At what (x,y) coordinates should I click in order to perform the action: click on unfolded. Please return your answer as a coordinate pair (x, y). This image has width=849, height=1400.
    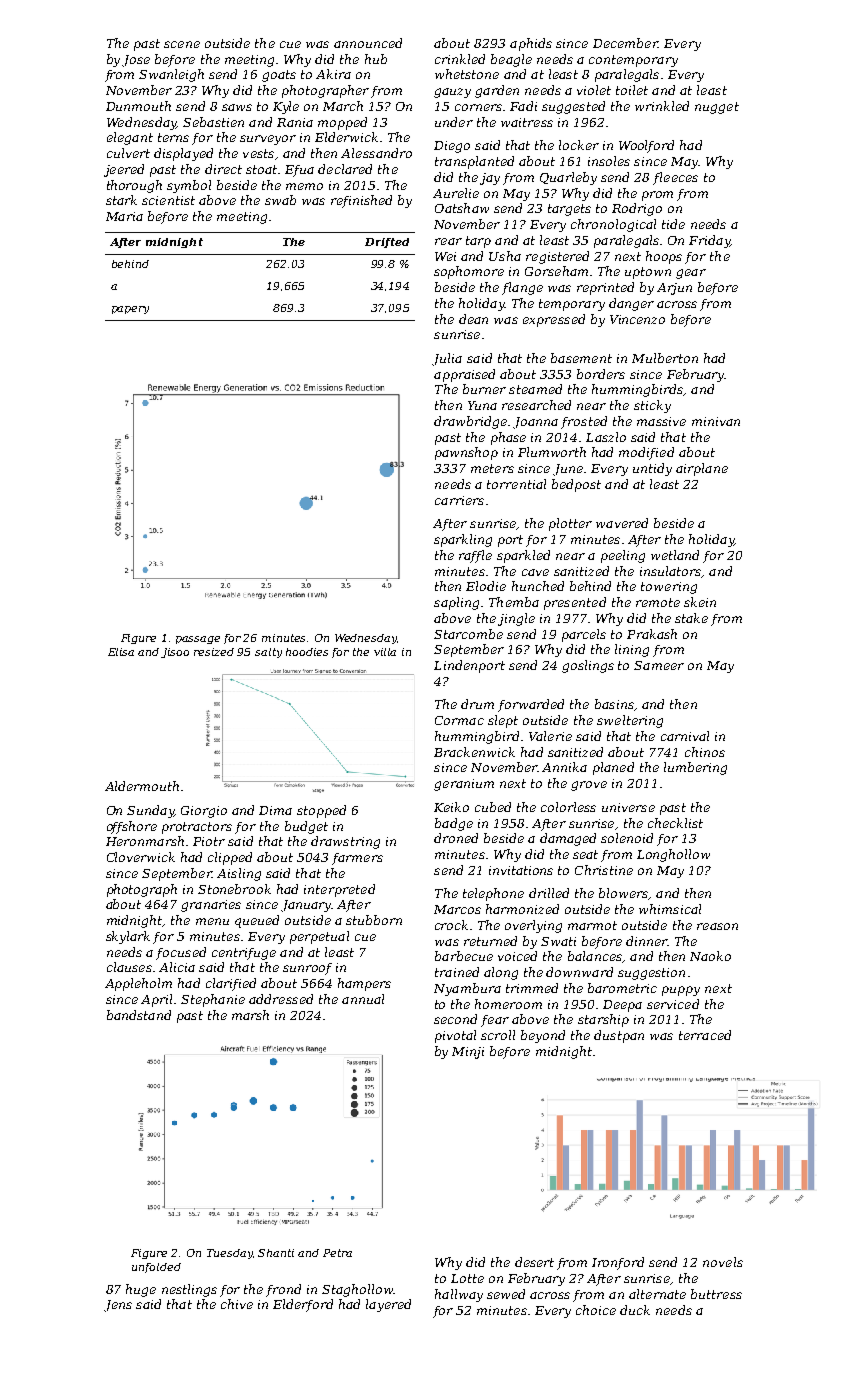
    Looking at the image, I should click on (156, 1268).
